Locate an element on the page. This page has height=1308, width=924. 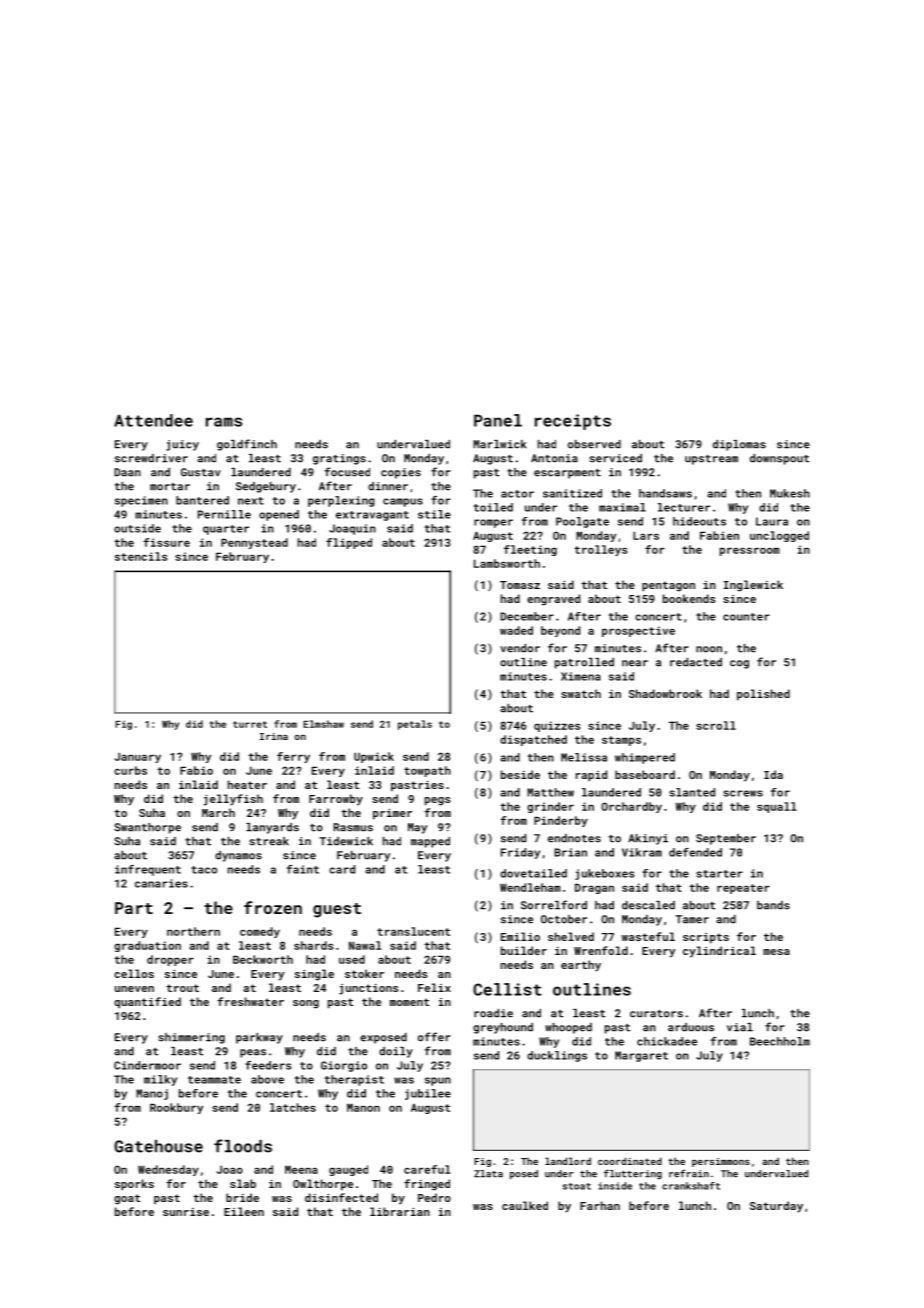
Lambsworth is located at coordinates (507, 563).
